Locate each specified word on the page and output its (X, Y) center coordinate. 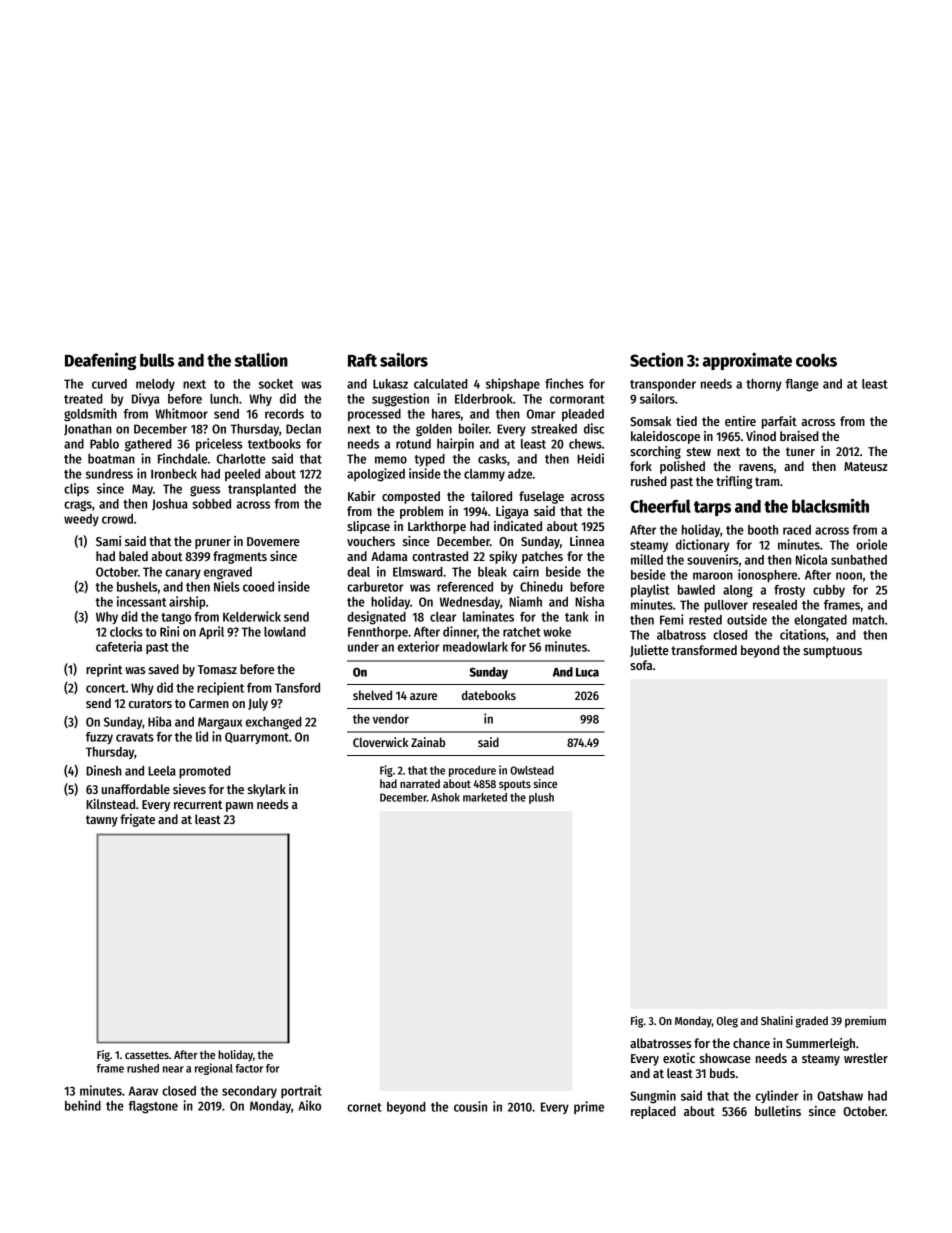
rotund (413, 444)
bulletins (778, 1111)
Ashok (445, 797)
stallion (261, 360)
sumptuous (832, 652)
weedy (81, 520)
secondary (249, 1092)
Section (656, 359)
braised (799, 436)
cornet (364, 1107)
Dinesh (104, 770)
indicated (518, 526)
